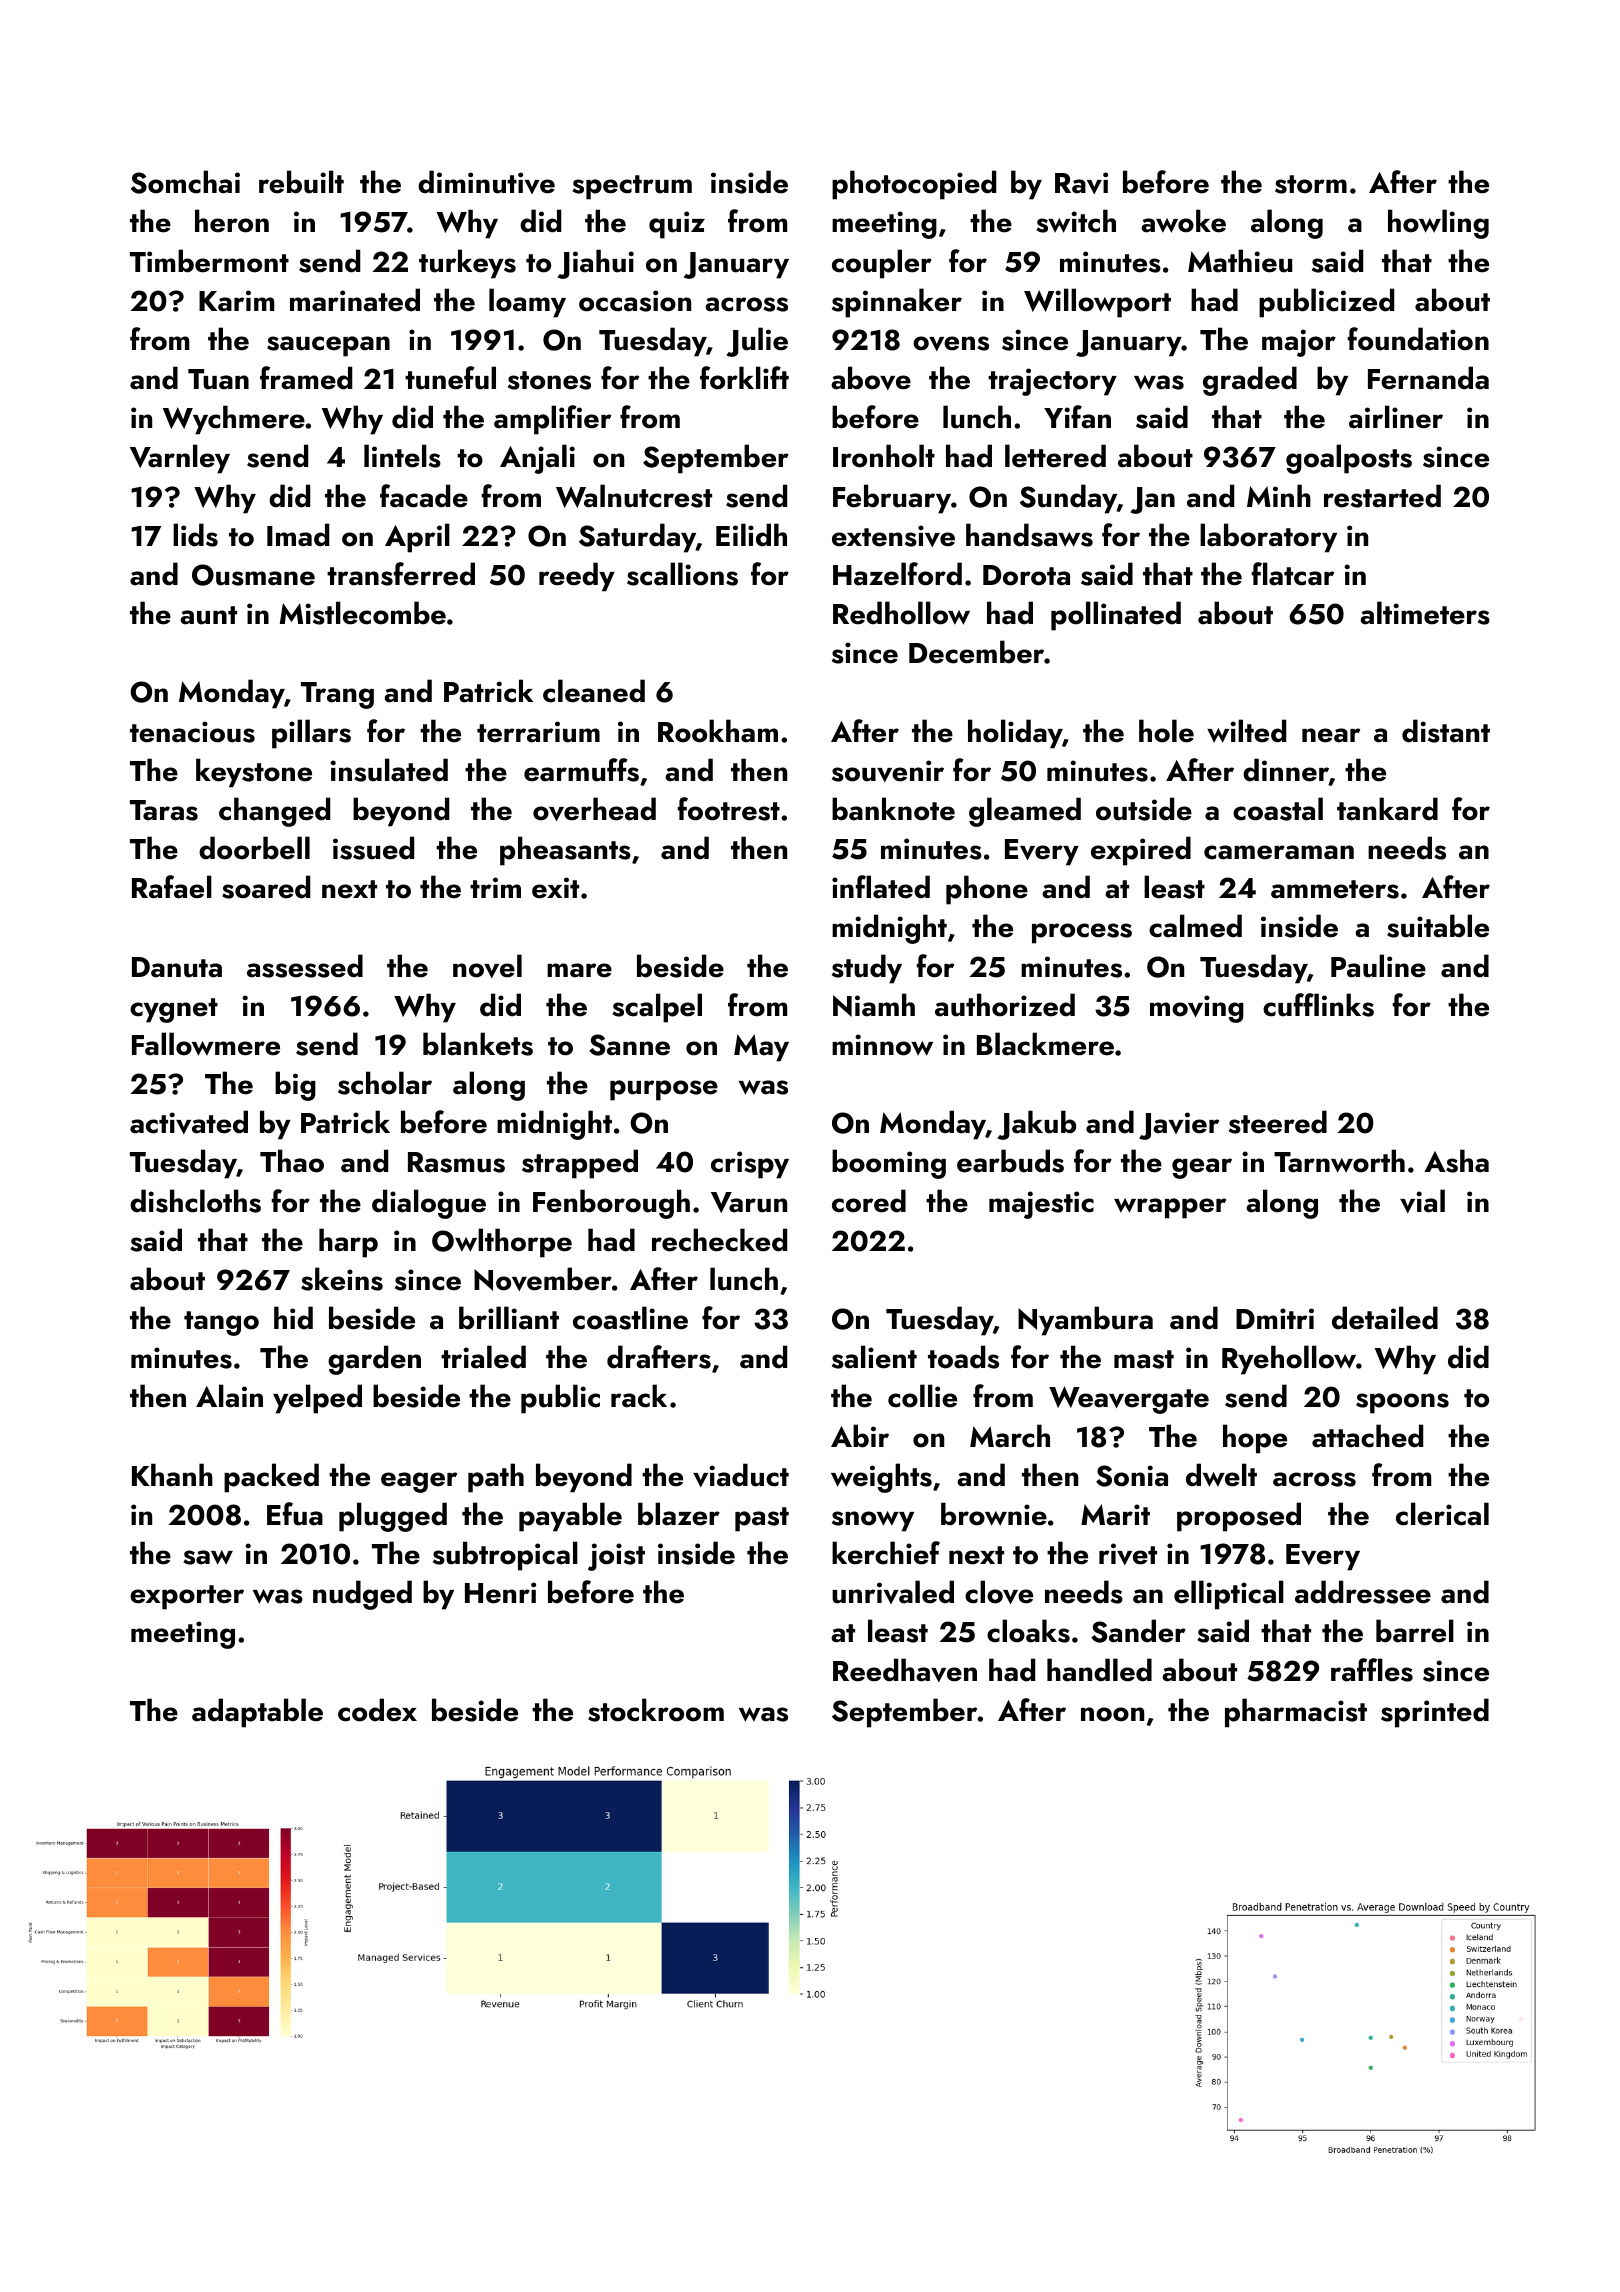 Image resolution: width=1620 pixels, height=2292 pixels. What do you see at coordinates (1378, 966) in the page?
I see `Pauline` at bounding box center [1378, 966].
